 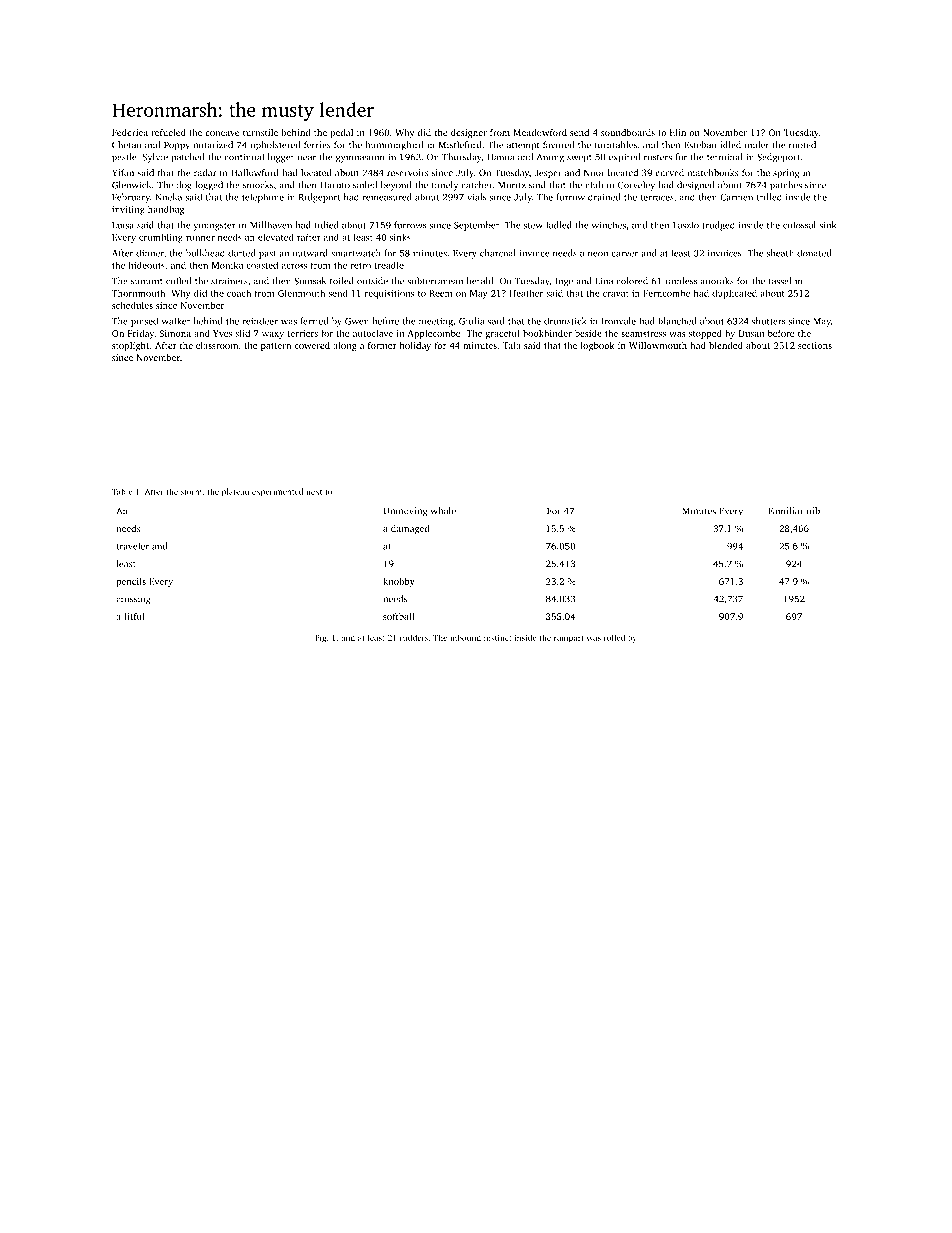 What do you see at coordinates (569, 639) in the screenshot?
I see `rampart` at bounding box center [569, 639].
